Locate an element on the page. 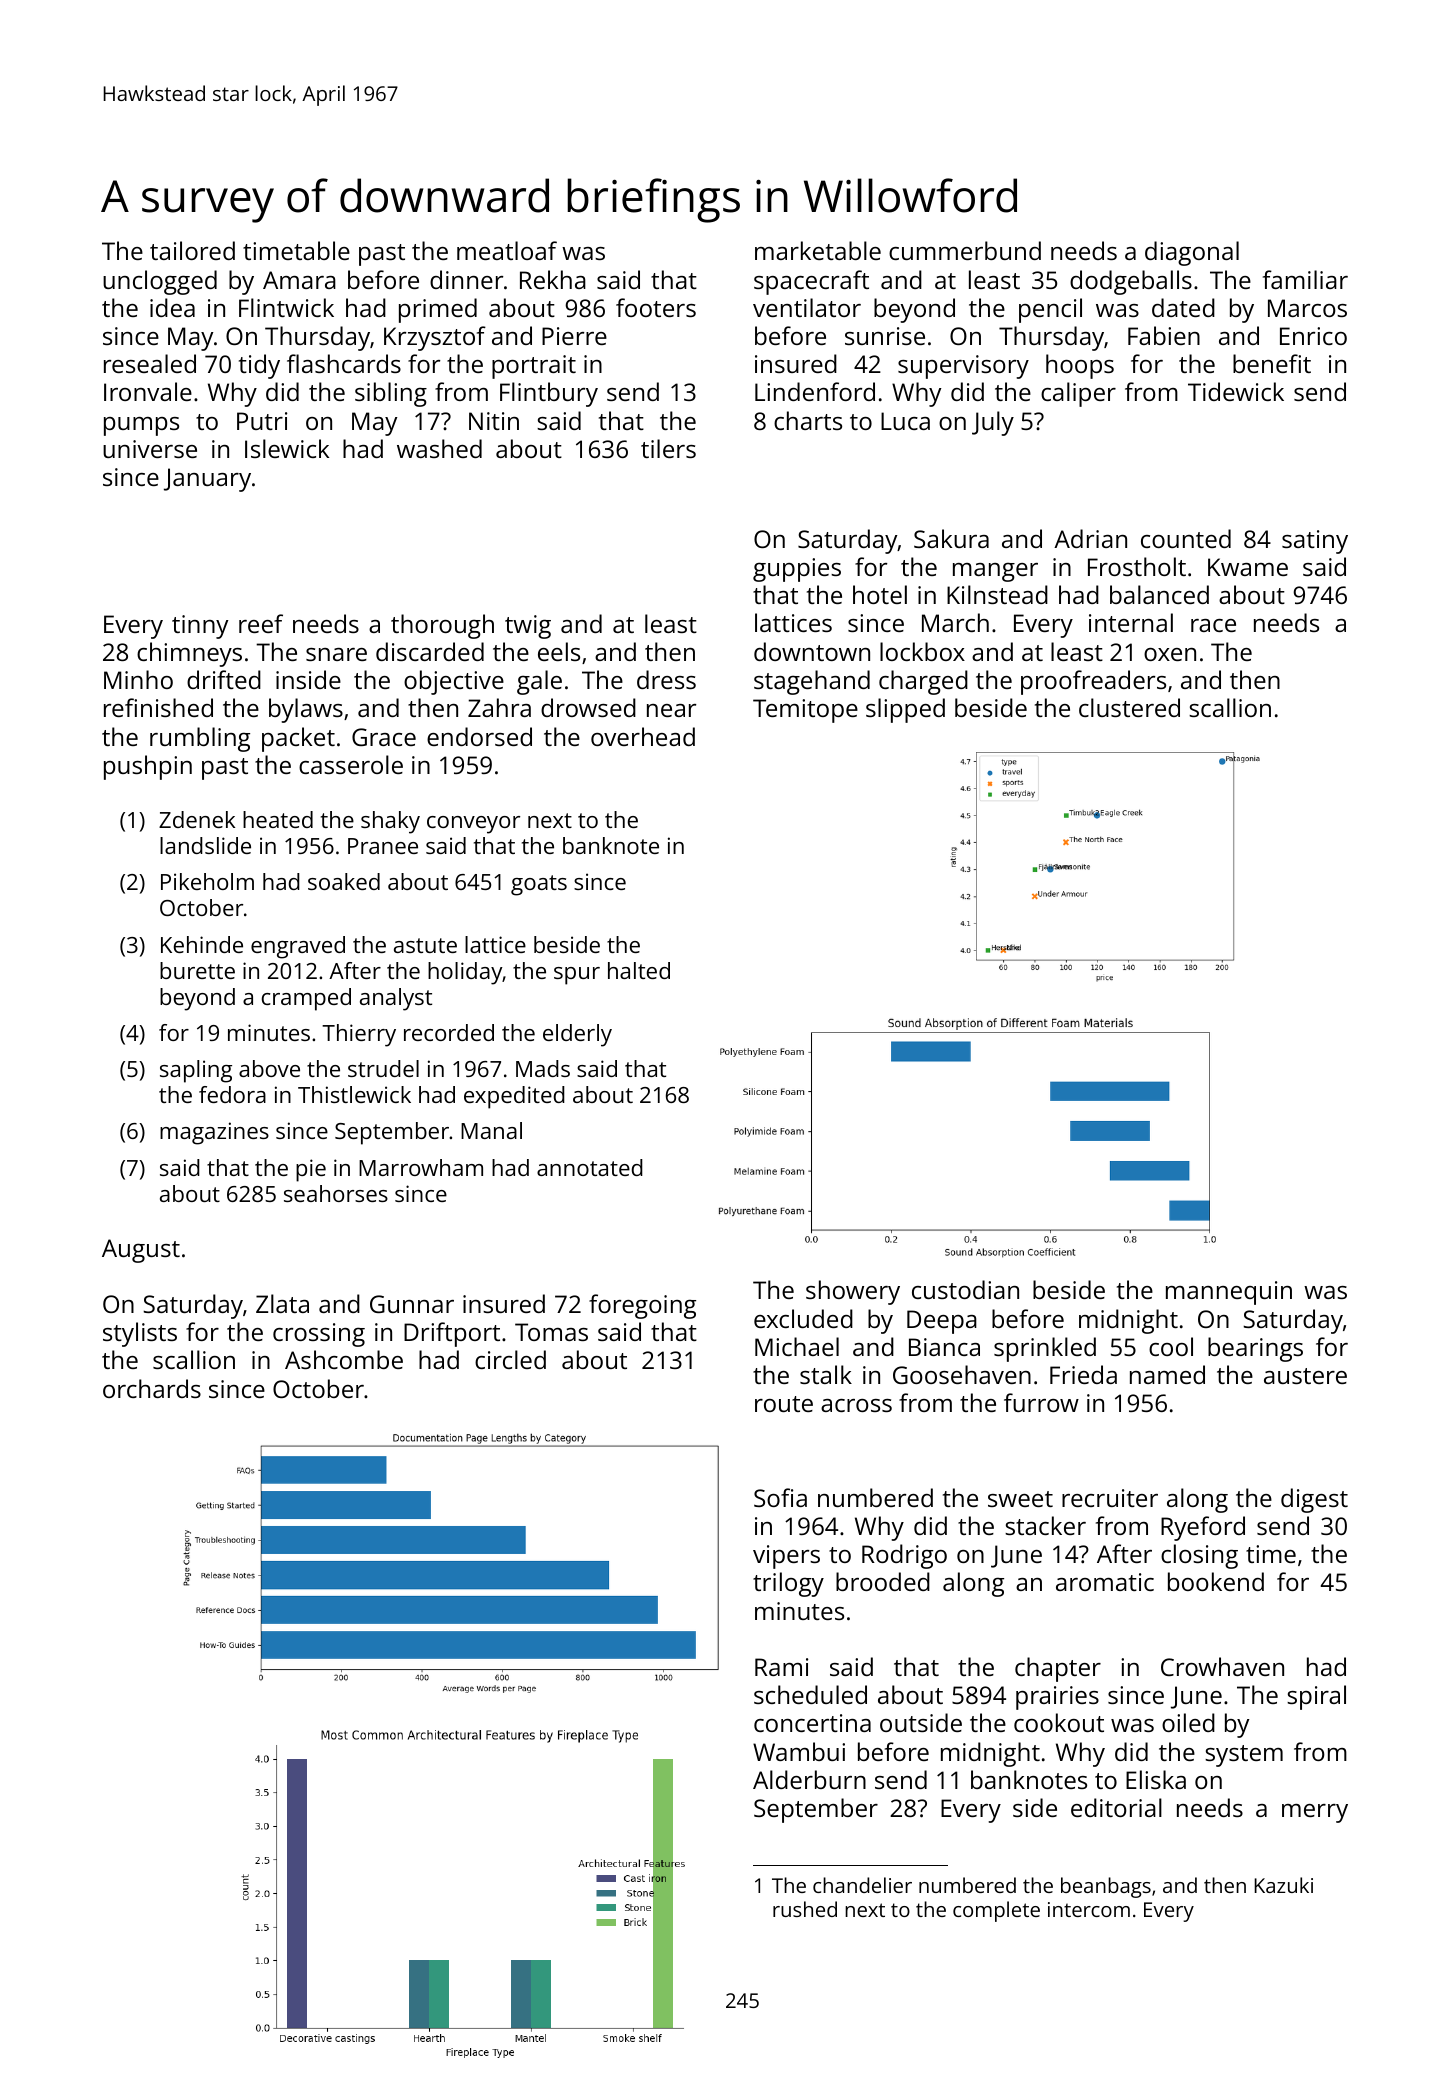  rushed is located at coordinates (805, 1909).
